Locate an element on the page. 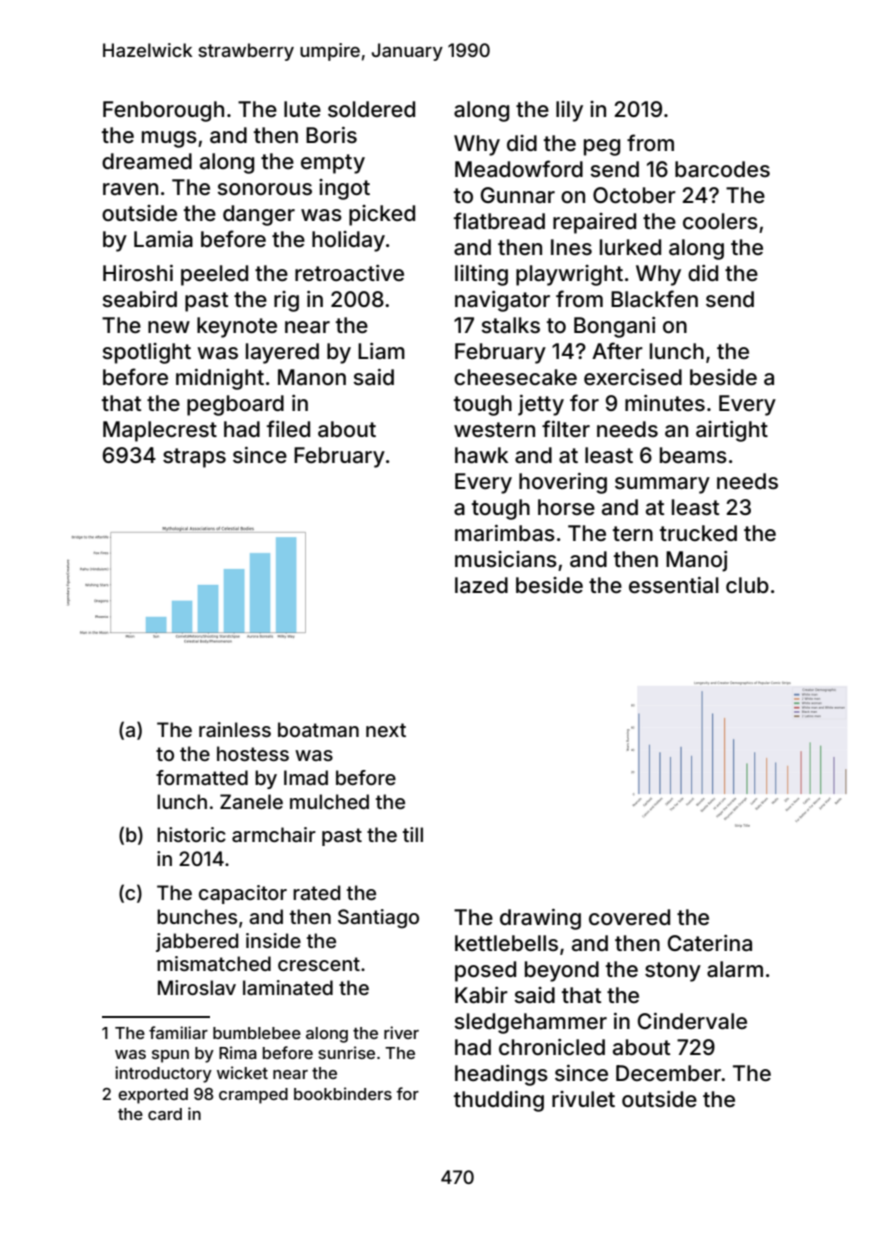 This page has height=1249, width=881. Fenborough is located at coordinates (163, 111).
